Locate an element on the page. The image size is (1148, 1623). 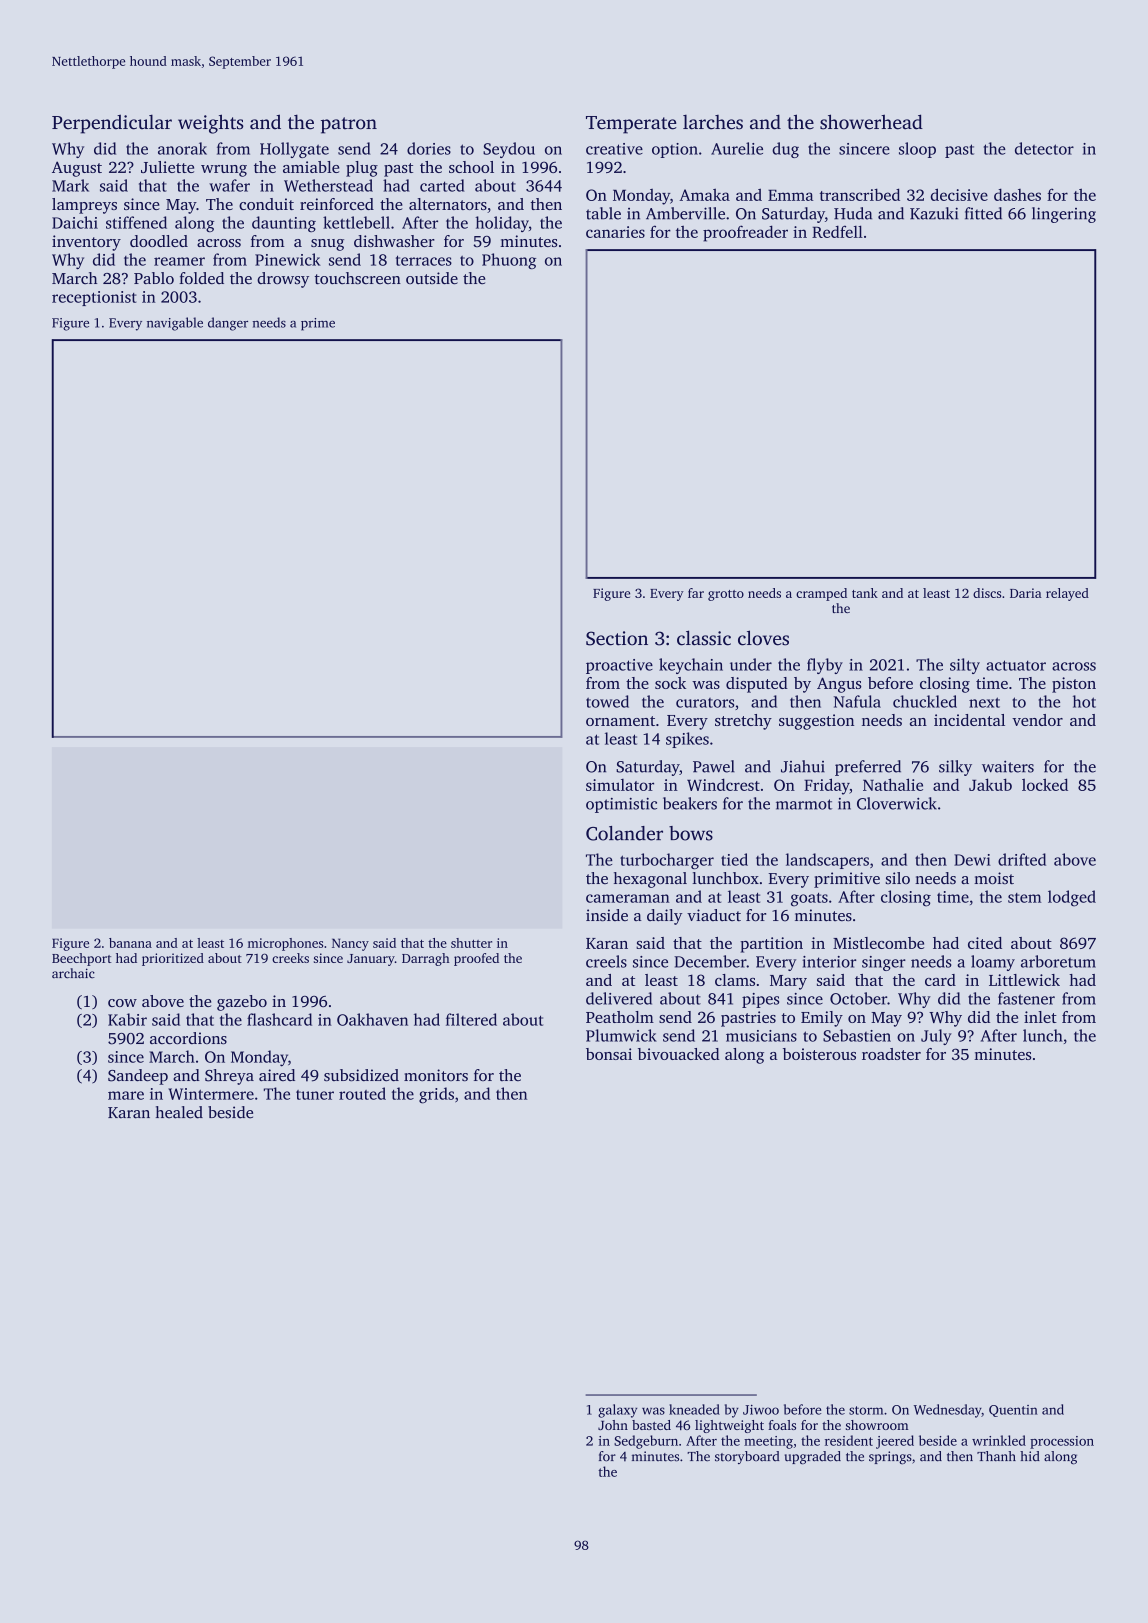
proactive is located at coordinates (619, 666).
